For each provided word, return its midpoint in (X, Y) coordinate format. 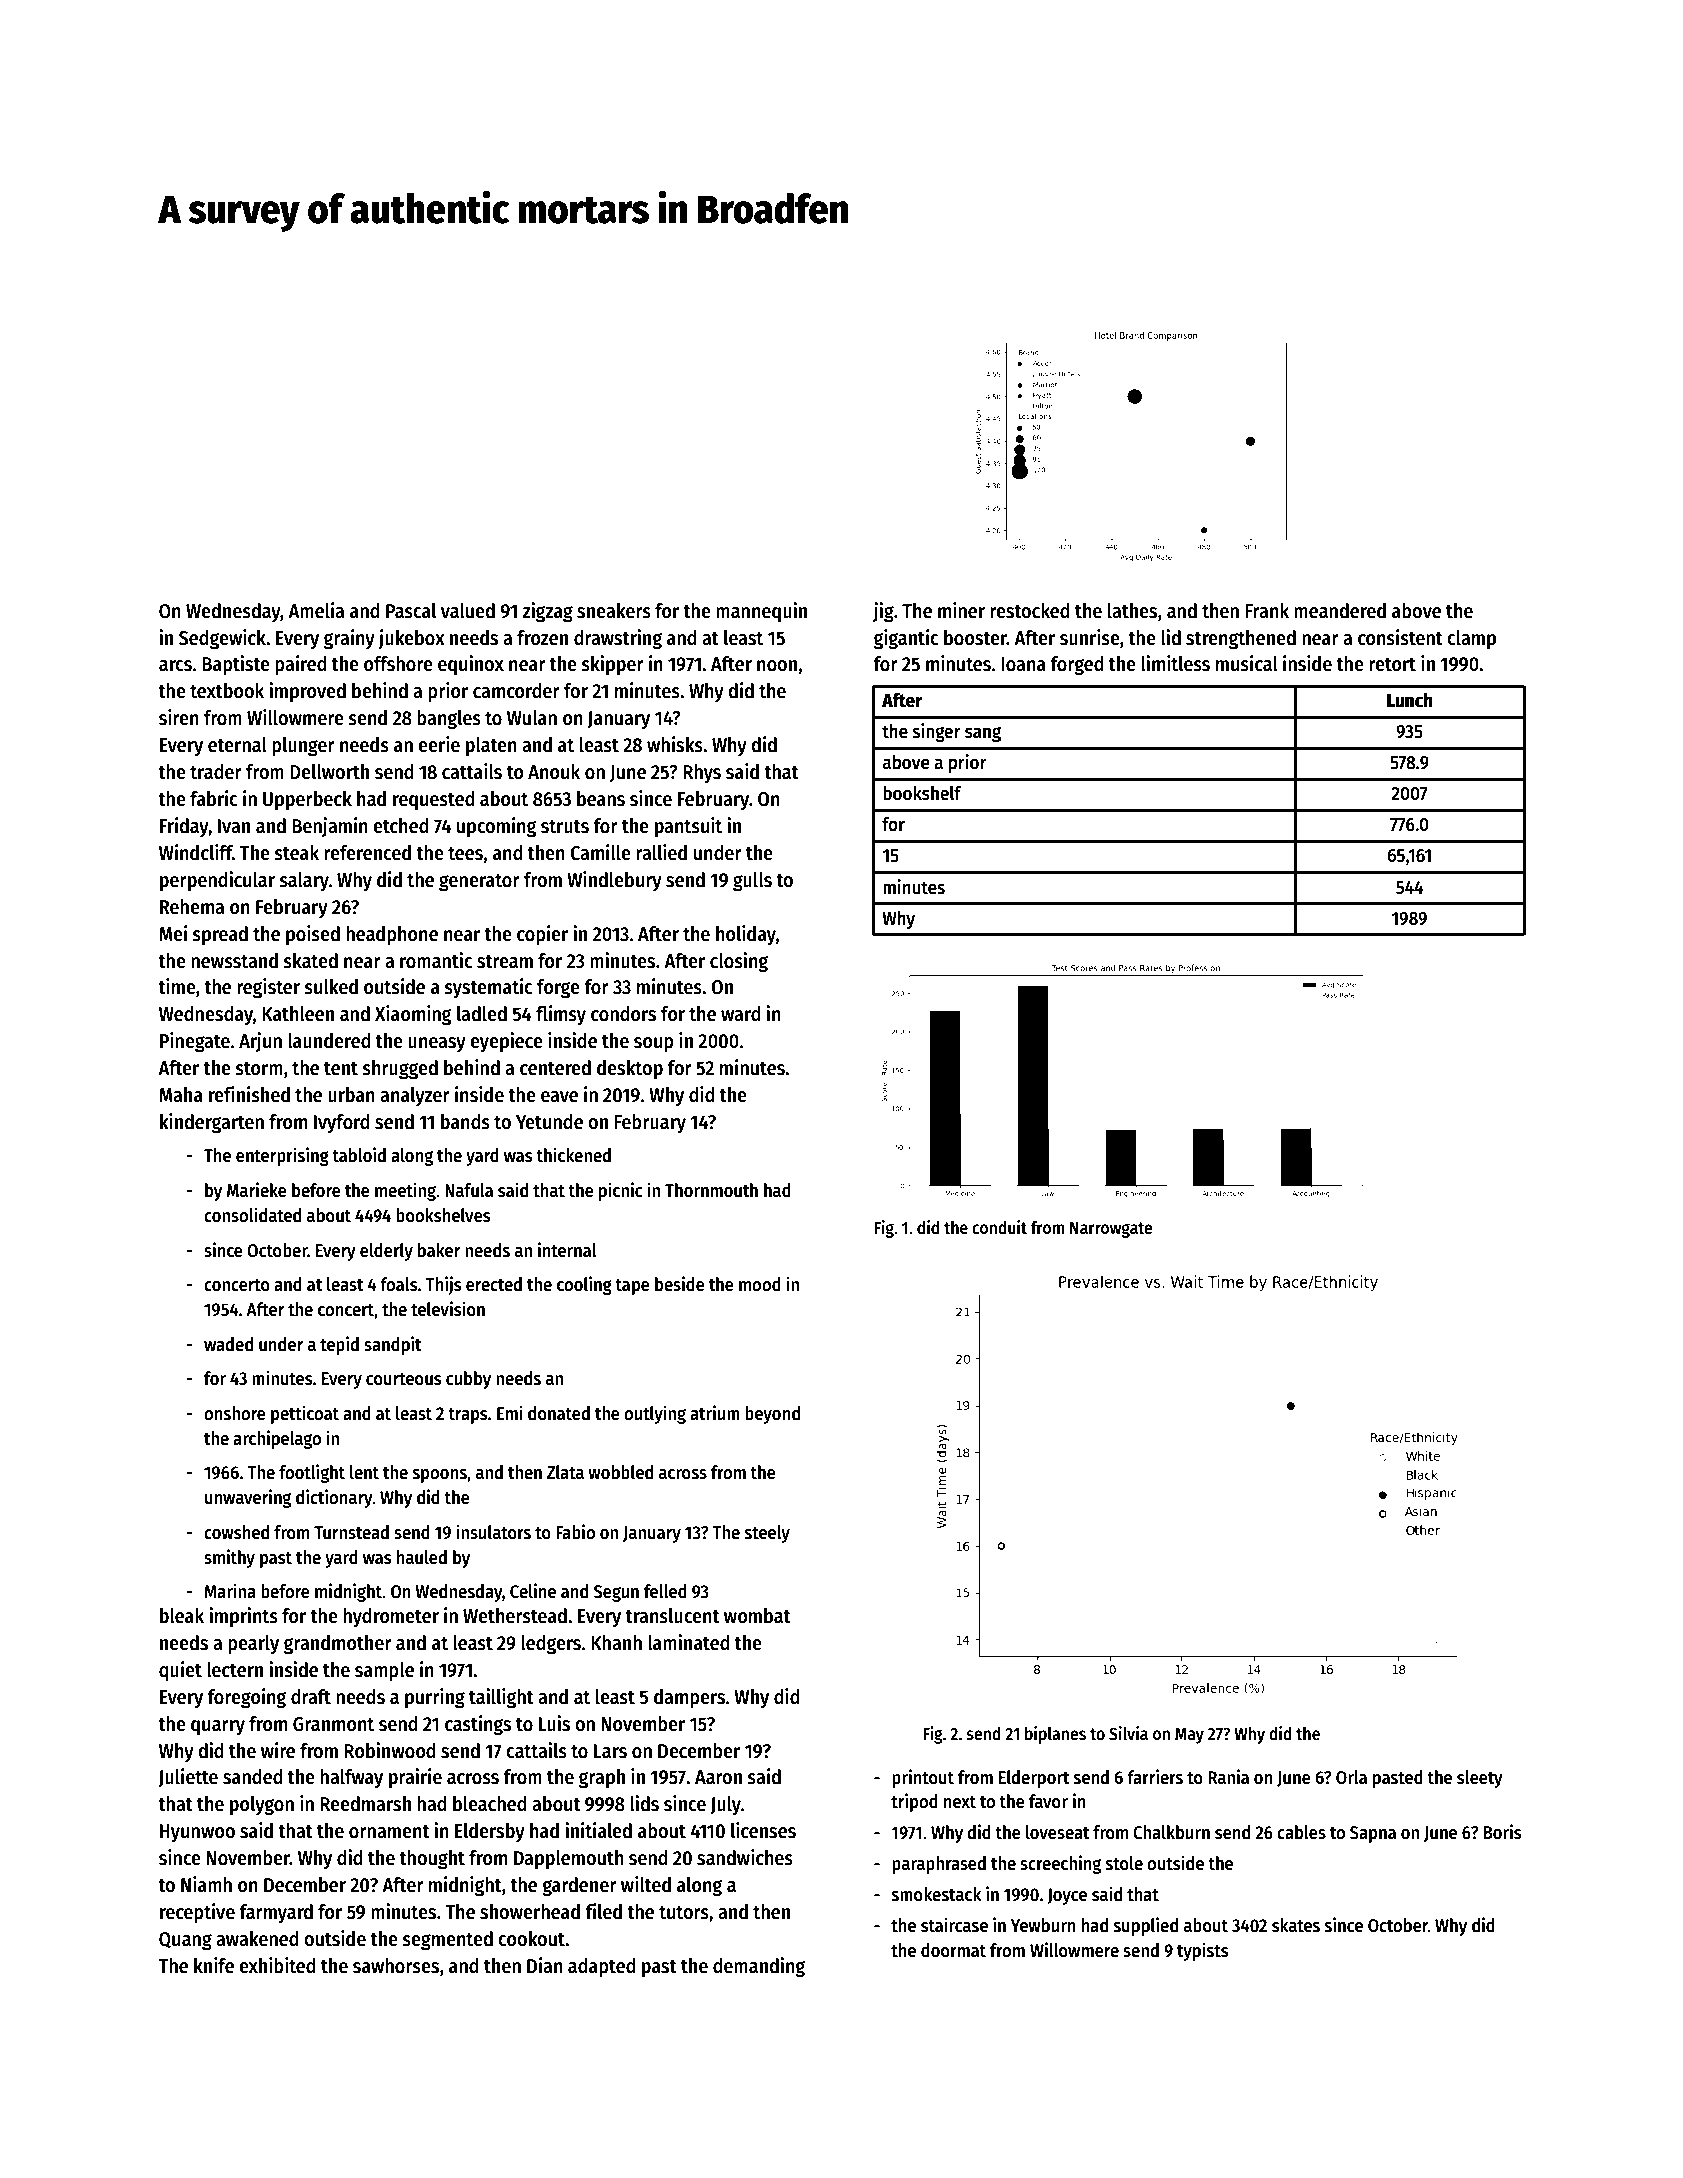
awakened (257, 1939)
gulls (752, 882)
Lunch (1410, 700)
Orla (1351, 1777)
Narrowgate (1111, 1230)
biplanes (1055, 1735)
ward (741, 1014)
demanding (759, 1967)
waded (228, 1344)
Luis (554, 1723)
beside (680, 1284)
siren (179, 717)
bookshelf (922, 793)
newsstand (234, 961)
